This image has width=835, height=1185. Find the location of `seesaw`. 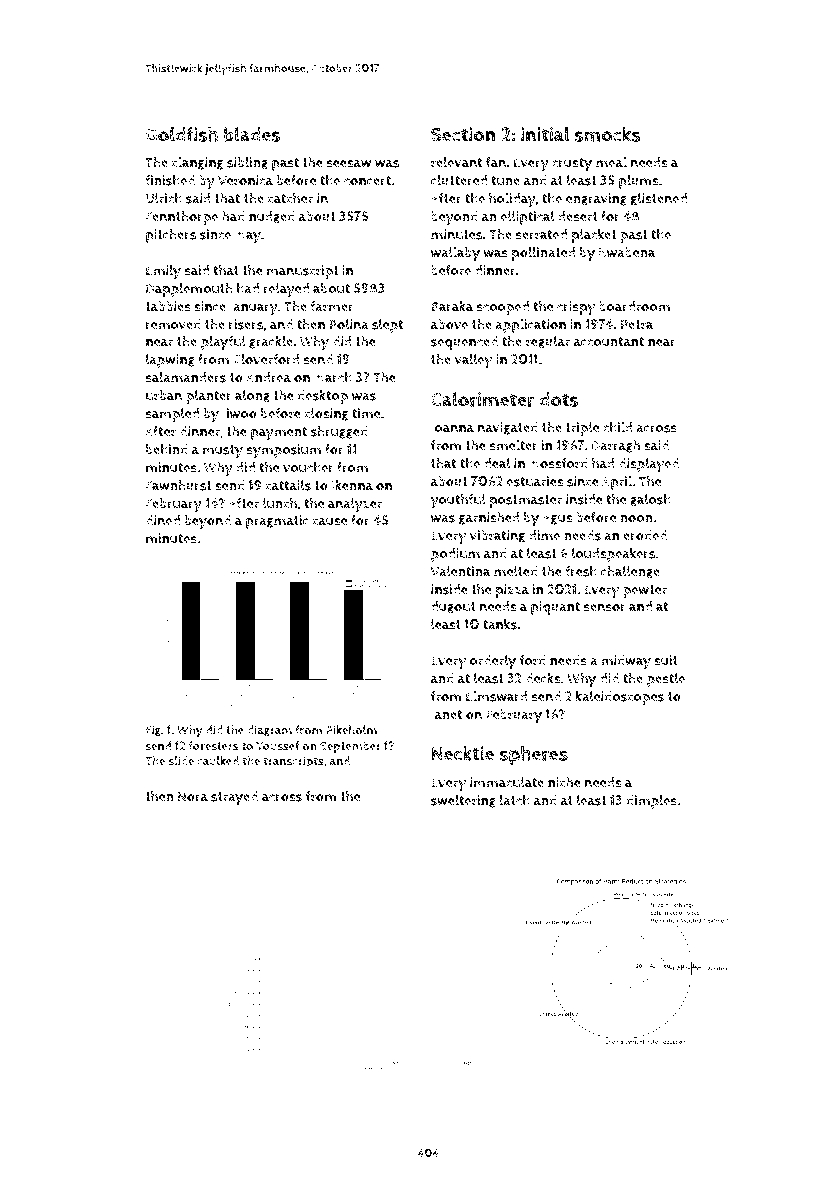

seesaw is located at coordinates (349, 164).
